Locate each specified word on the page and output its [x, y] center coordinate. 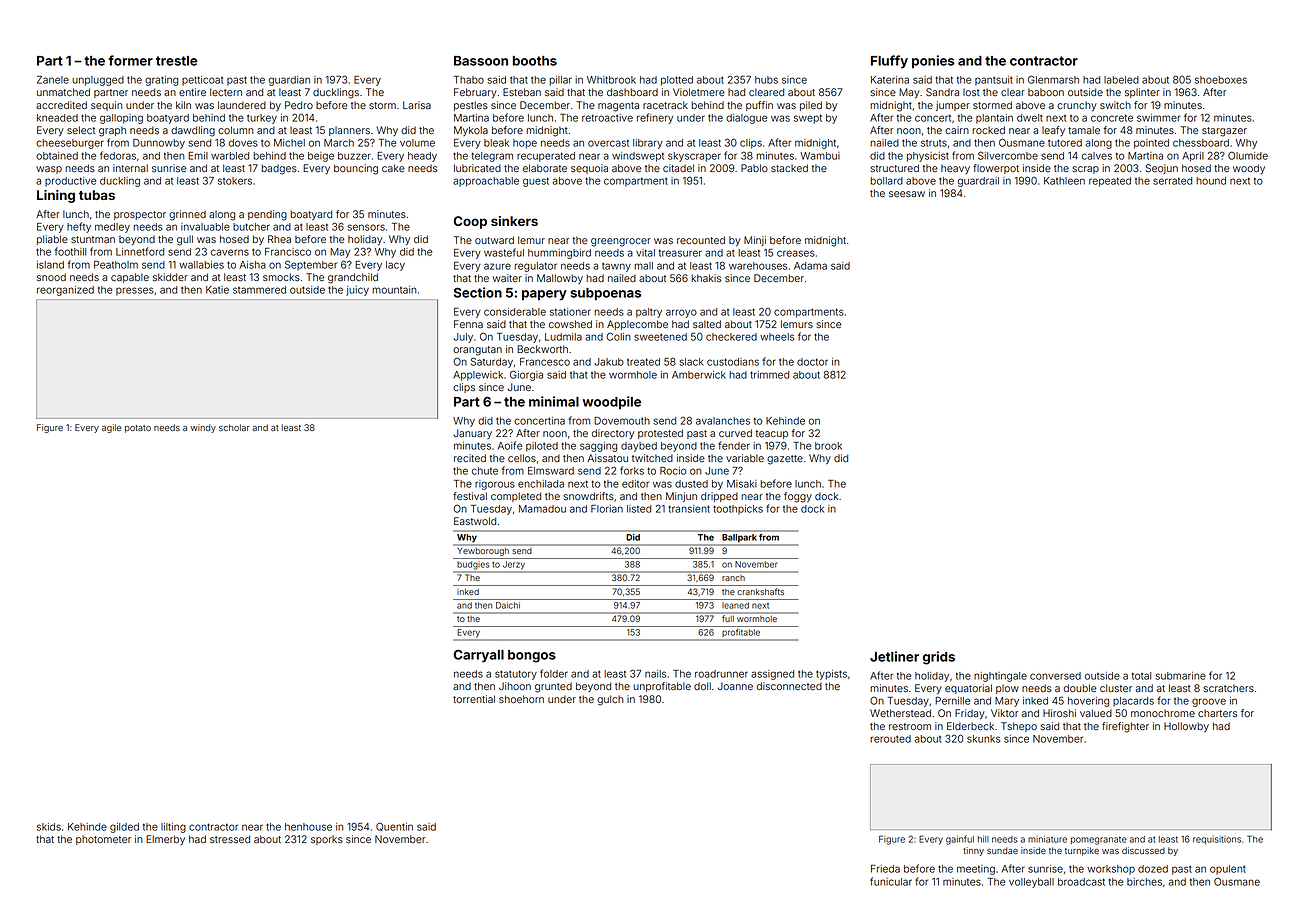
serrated [1172, 181]
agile [111, 428]
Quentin [394, 826]
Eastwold [475, 521]
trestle [177, 61]
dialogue [746, 119]
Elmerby [165, 840]
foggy [798, 497]
